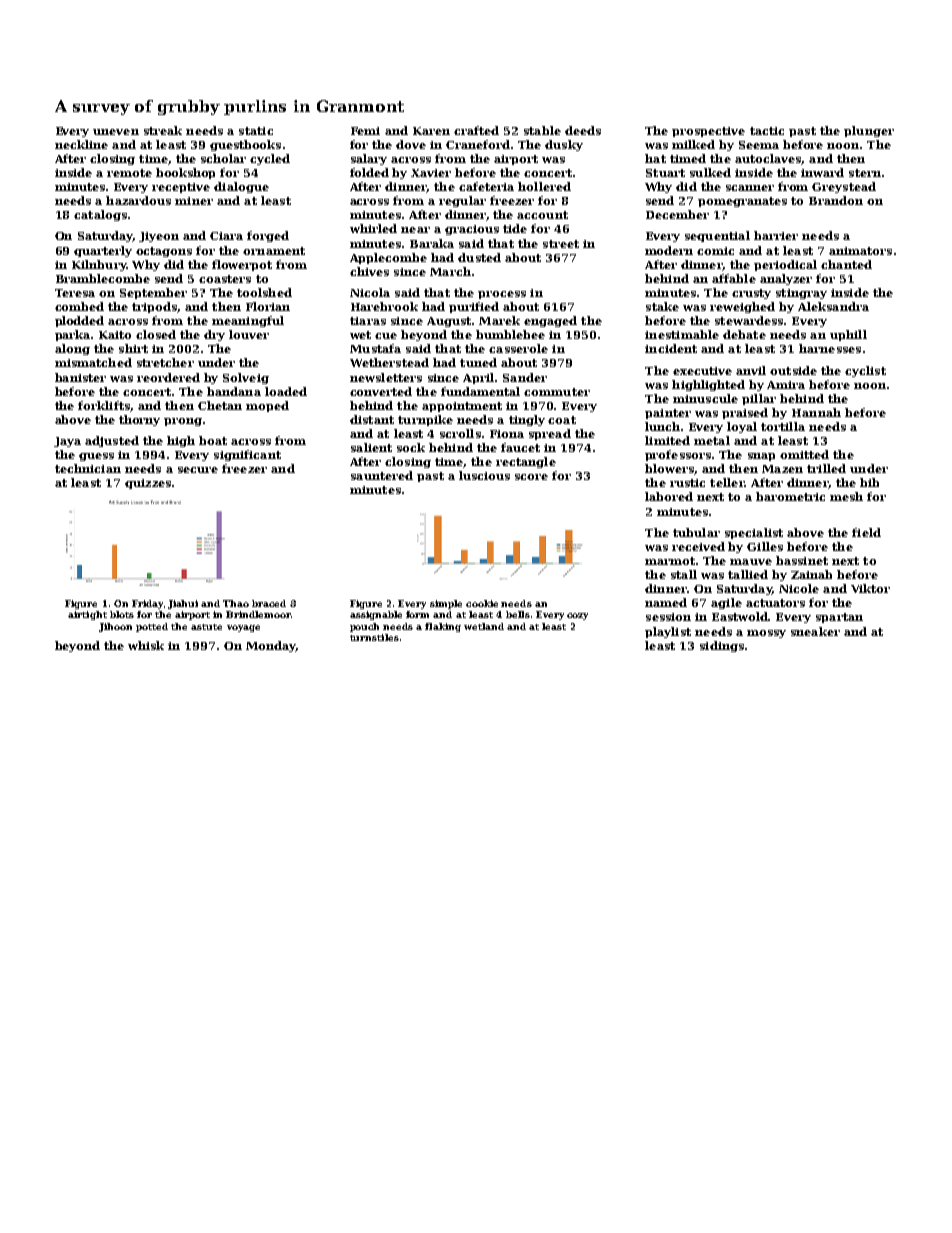  Describe the element at coordinates (474, 307) in the screenshot. I see `purified` at that location.
